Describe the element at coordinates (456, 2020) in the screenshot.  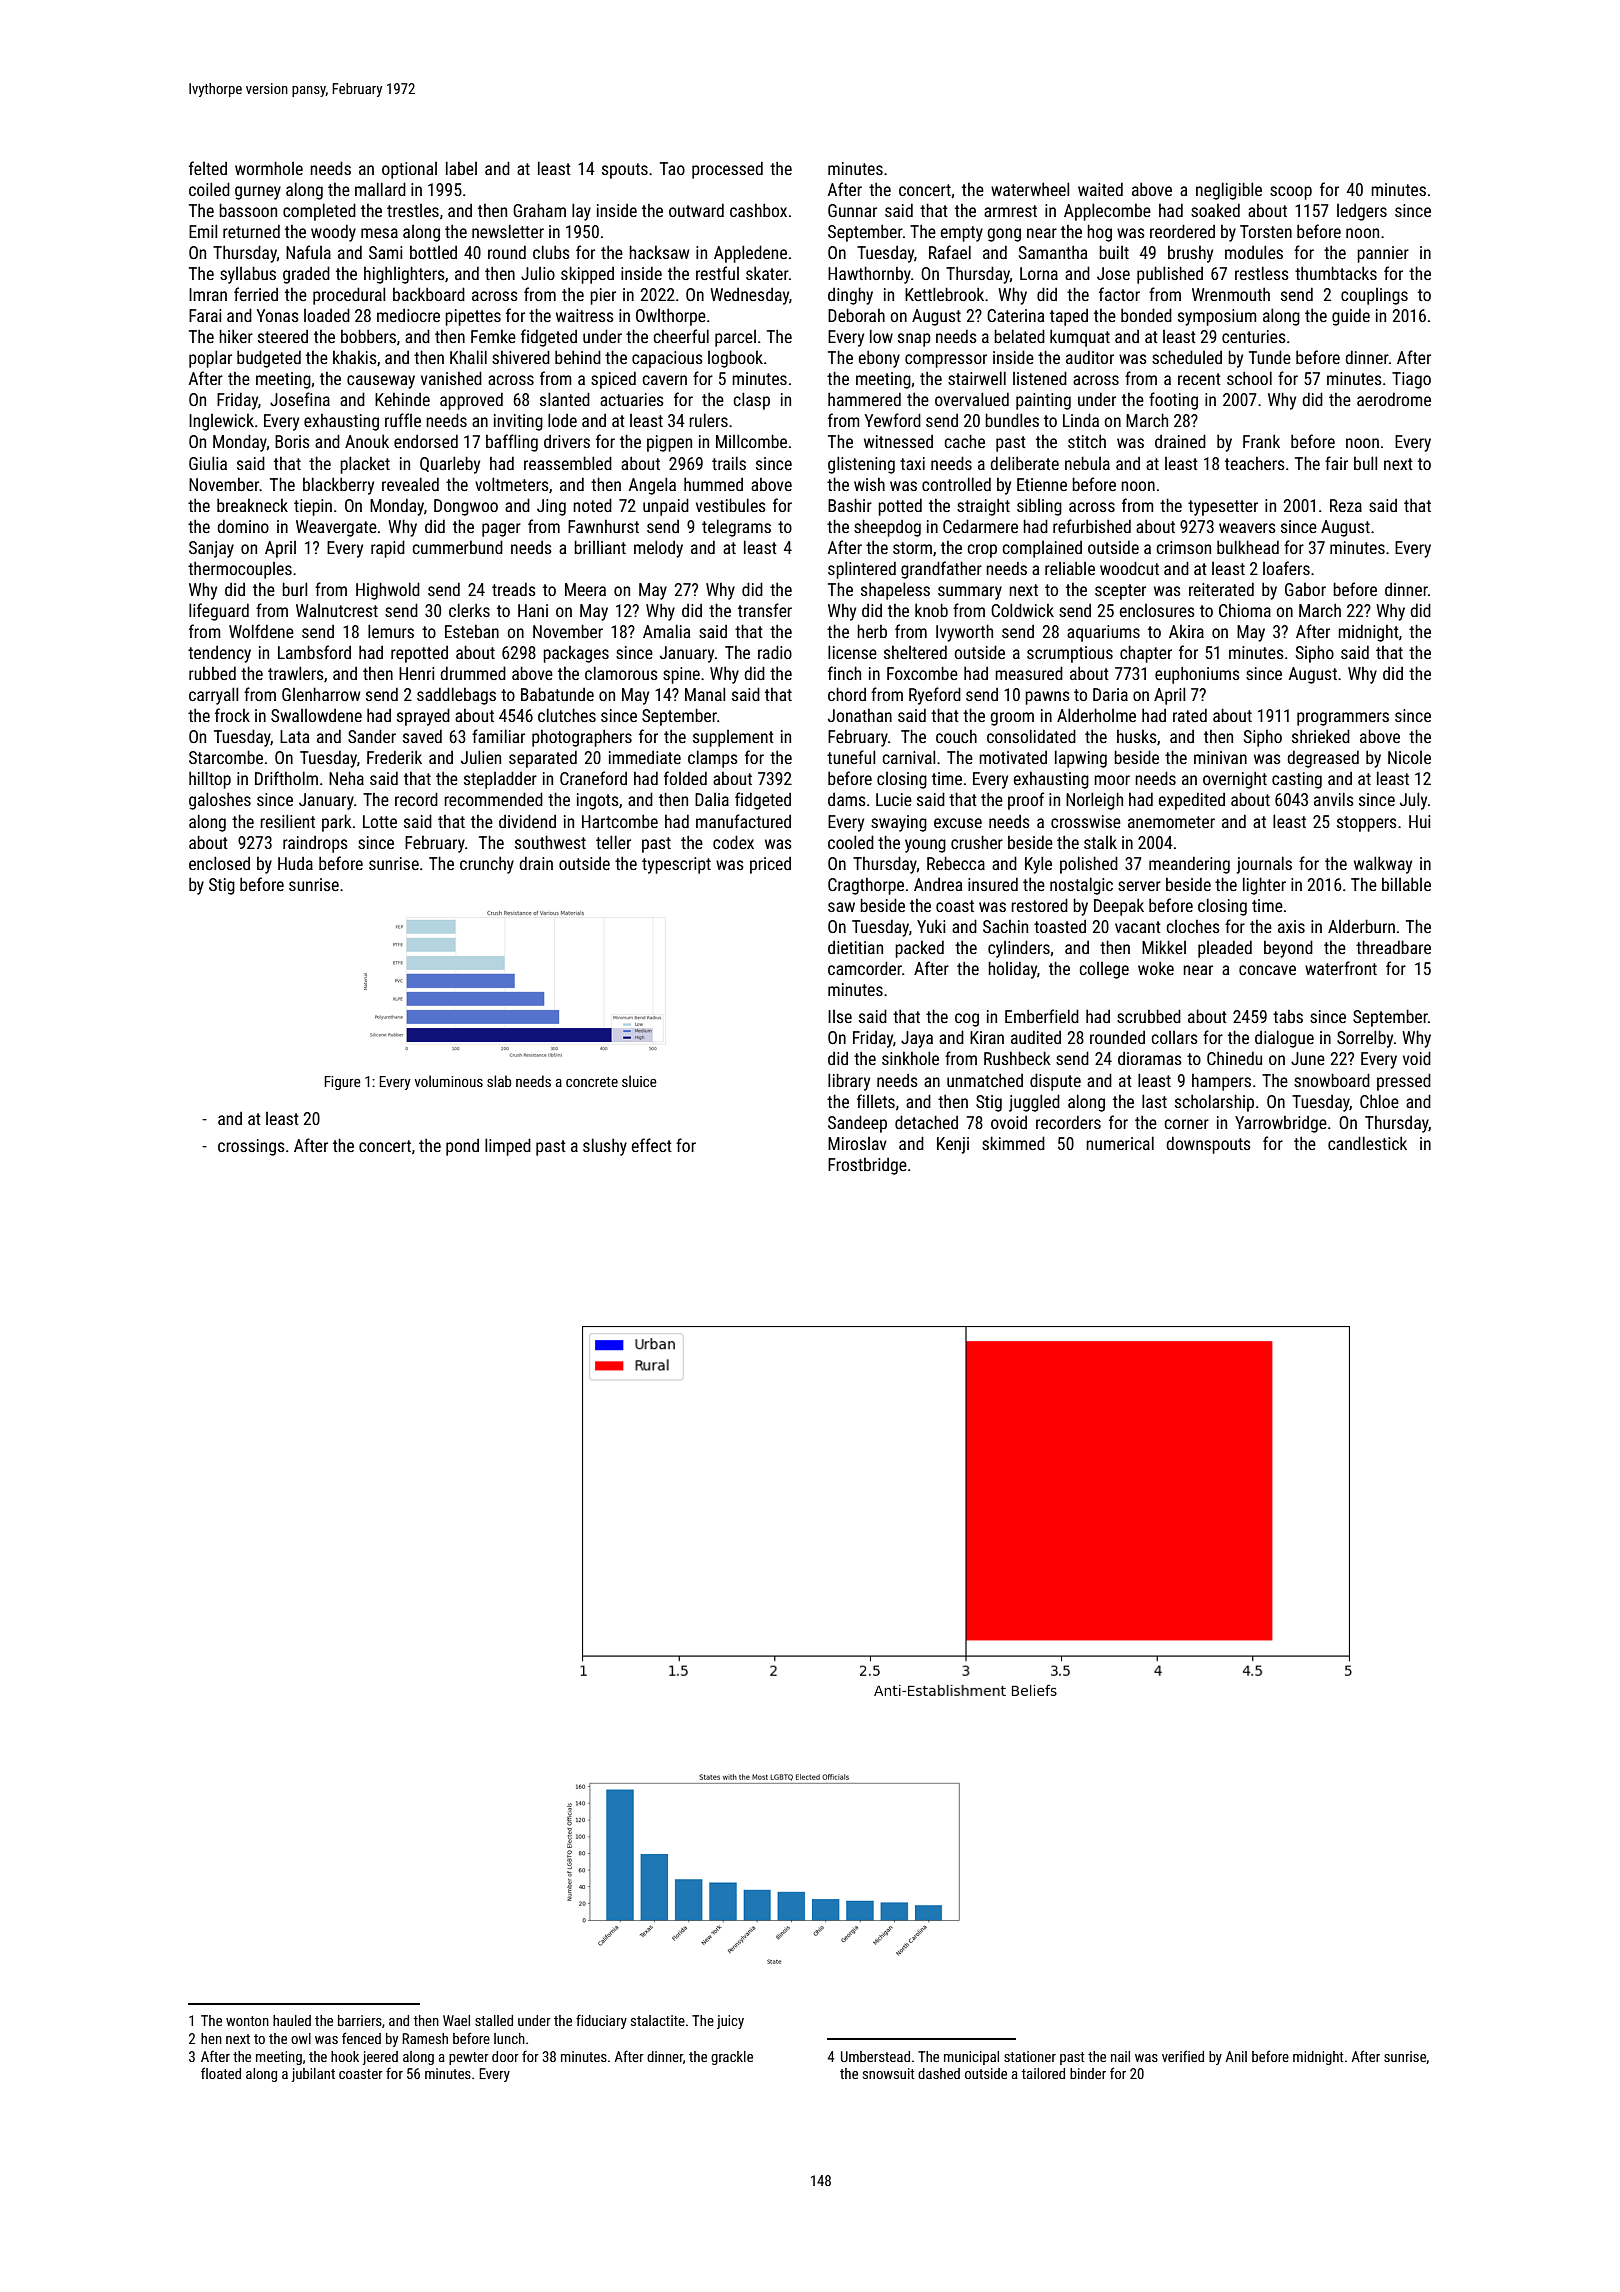
I see `Wael` at that location.
